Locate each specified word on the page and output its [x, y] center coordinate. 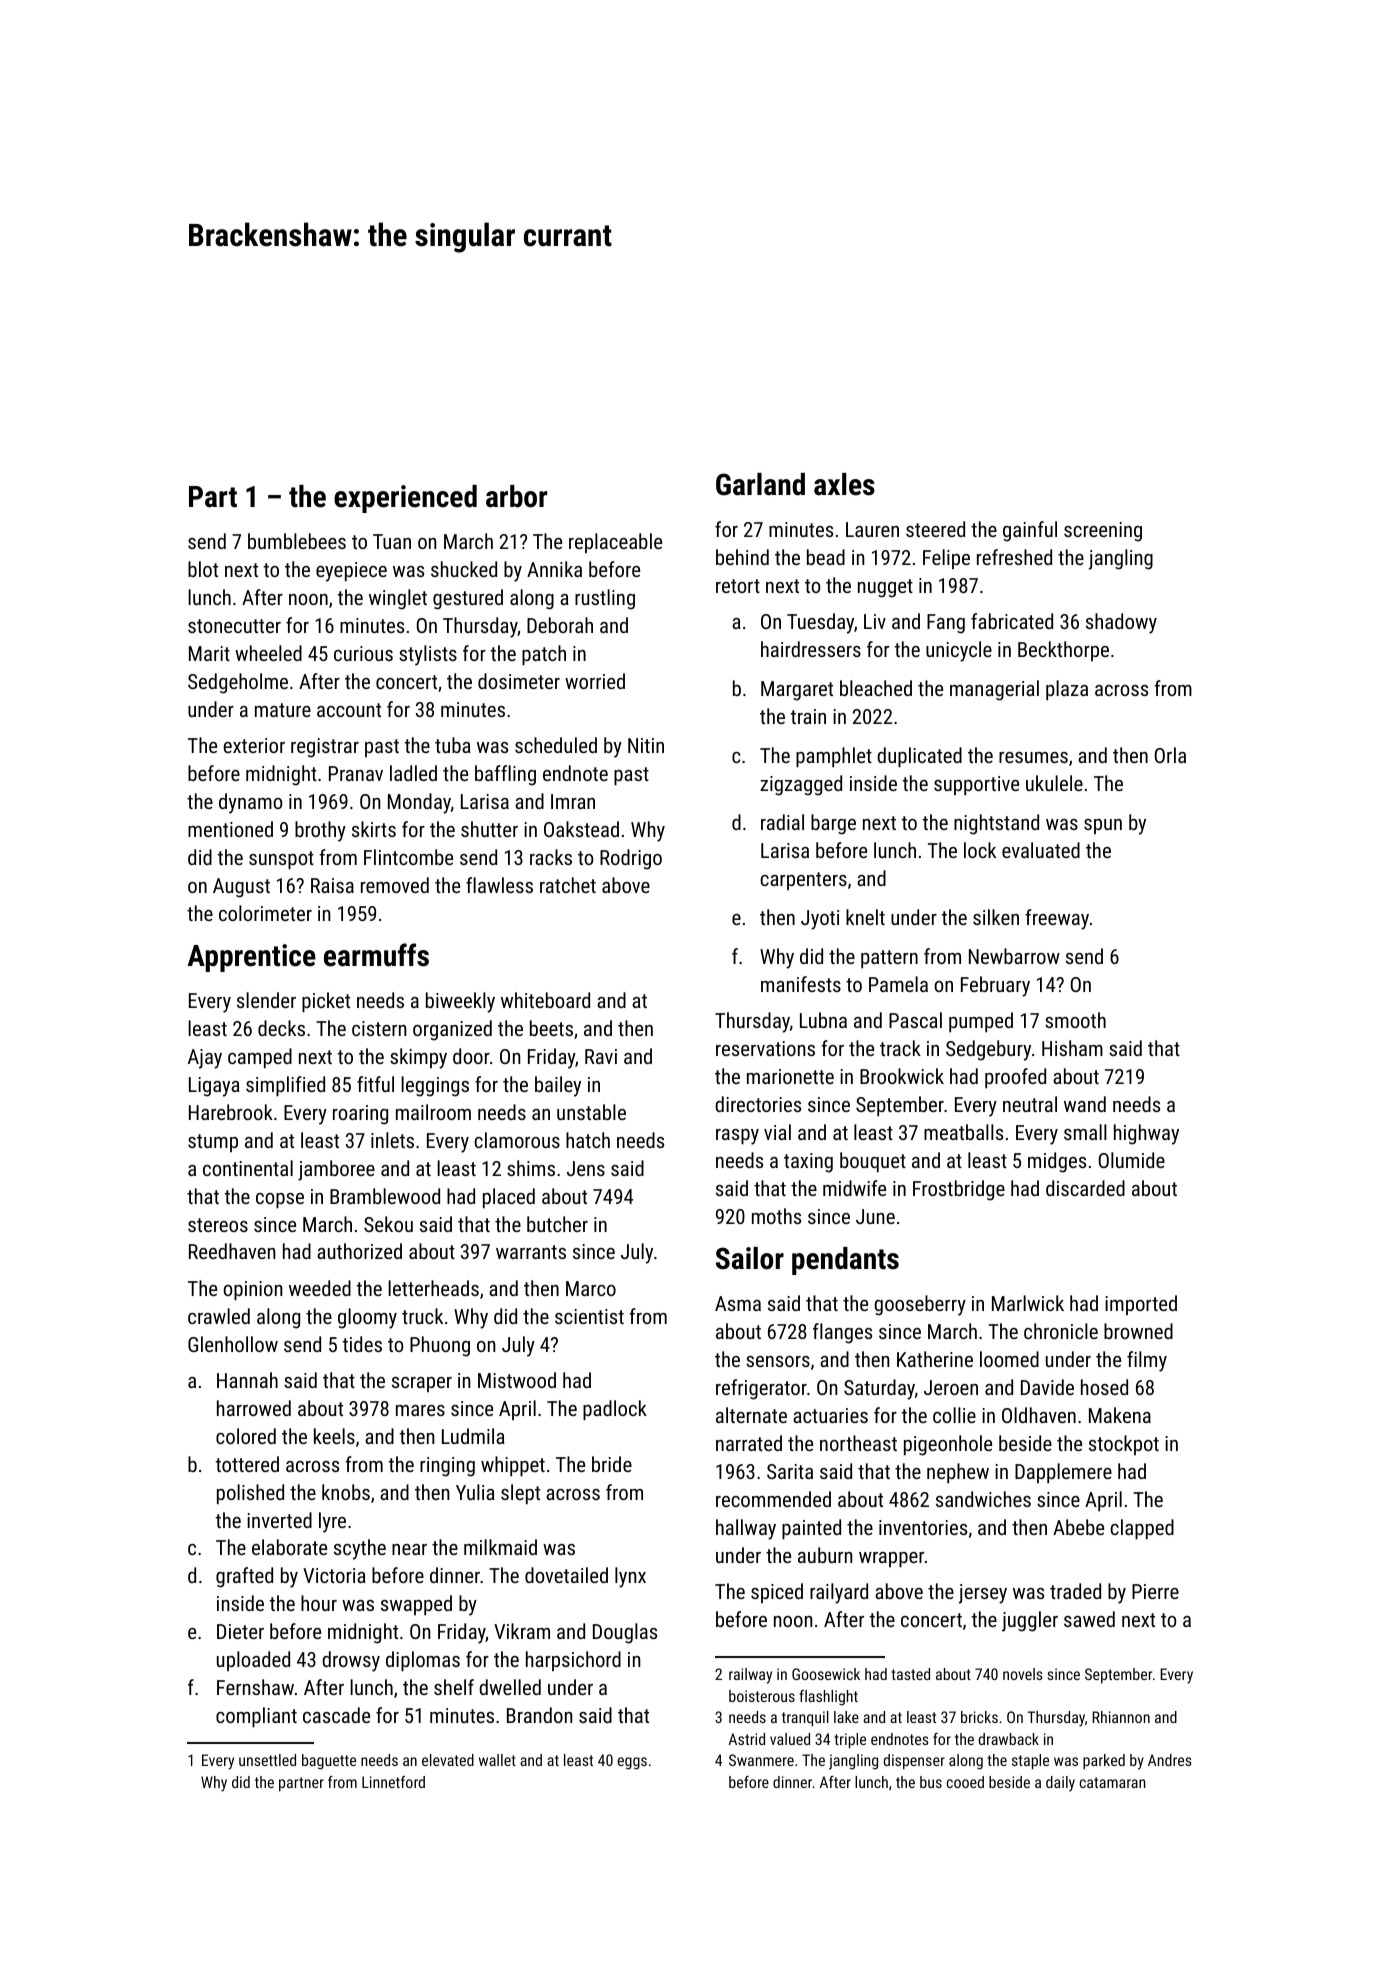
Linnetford [393, 1782]
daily [1060, 1784]
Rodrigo [631, 859]
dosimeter [519, 681]
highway [1146, 1134]
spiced [777, 1593]
